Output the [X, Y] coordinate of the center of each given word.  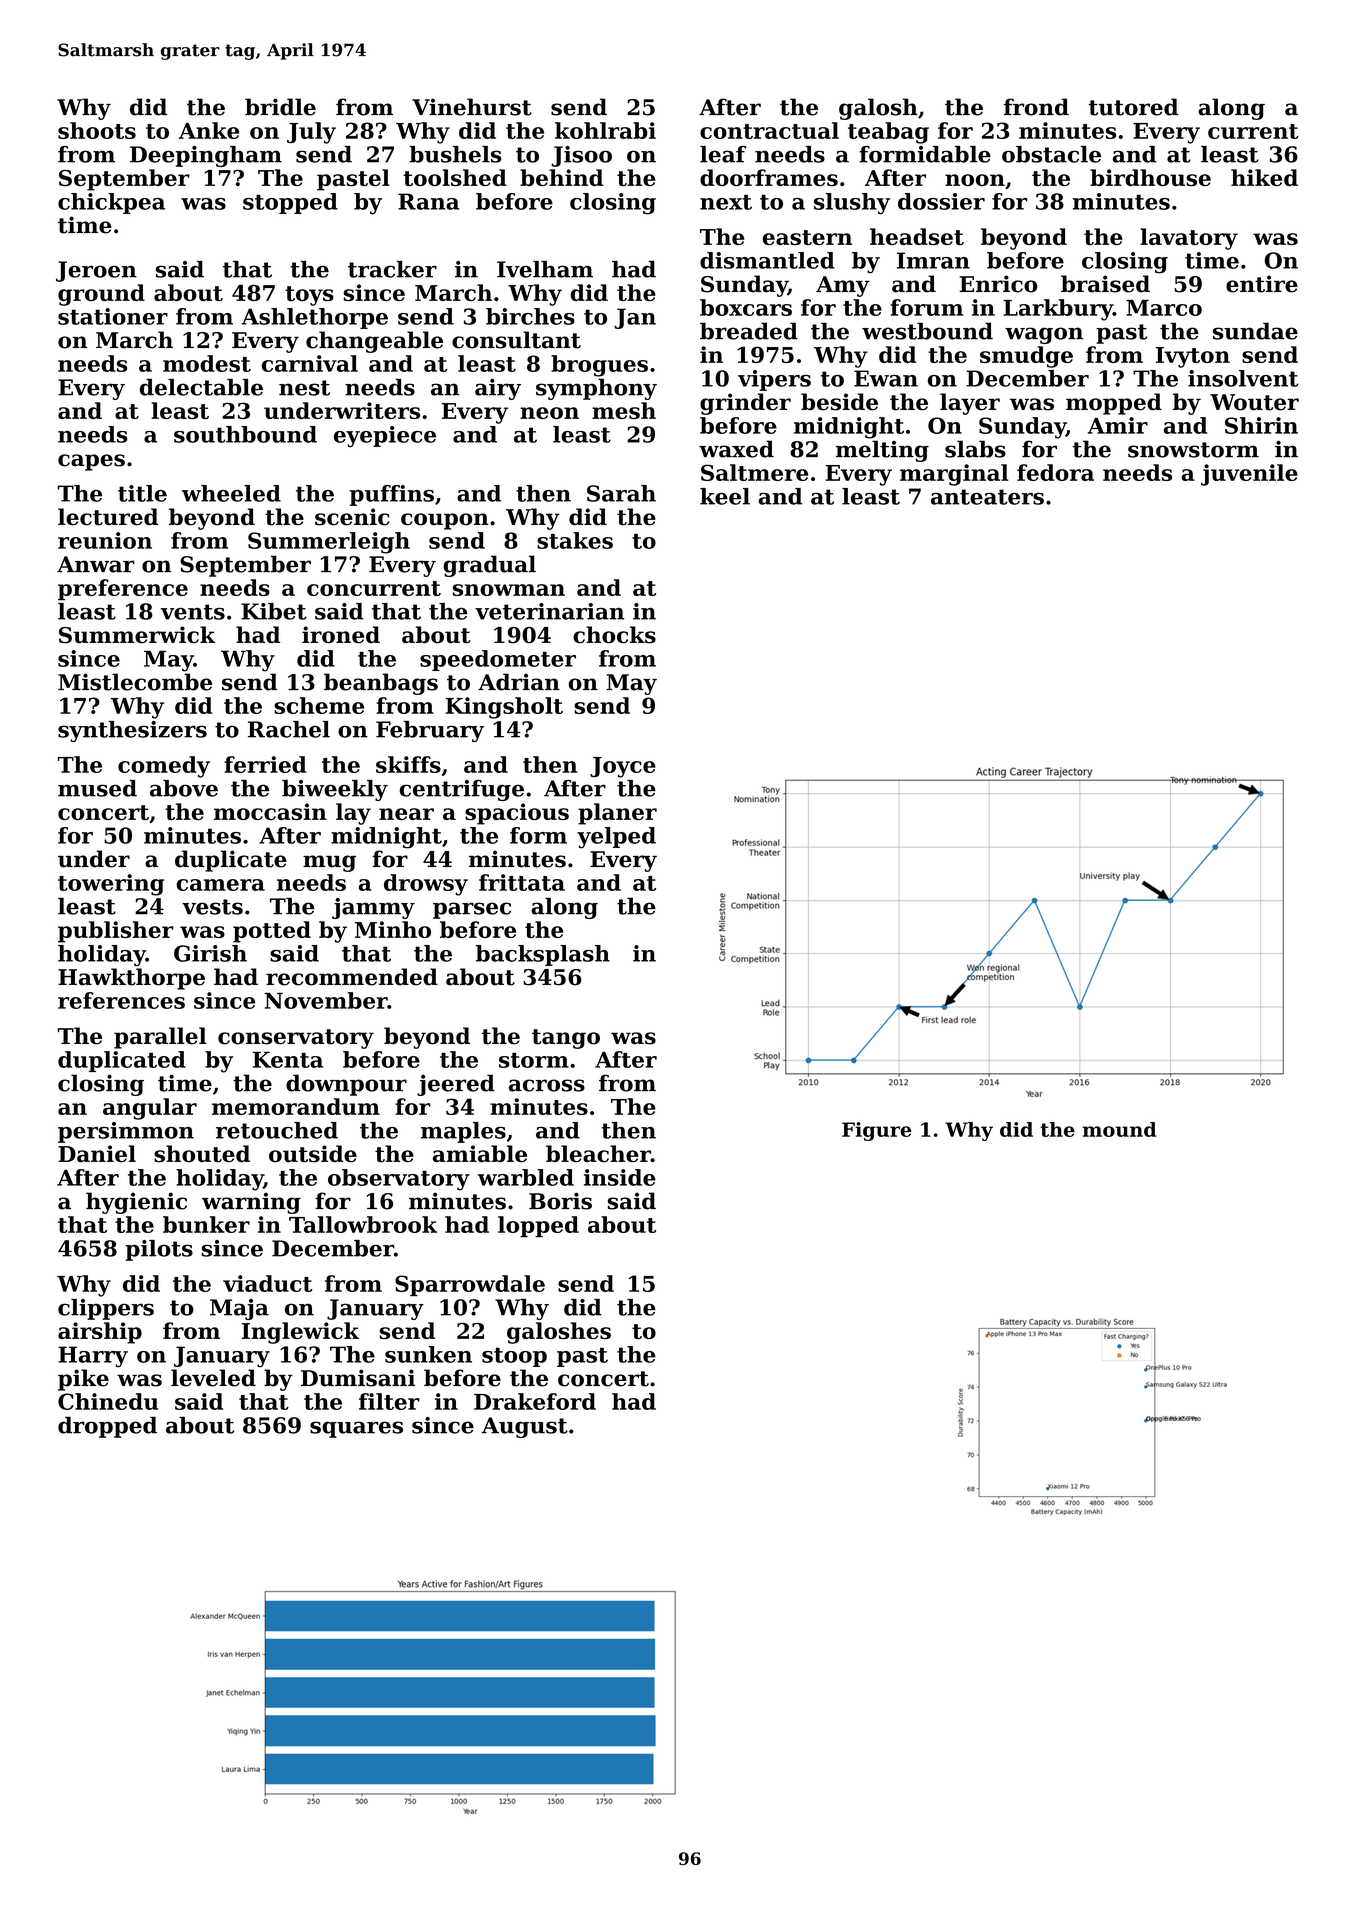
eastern [807, 237]
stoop [514, 1357]
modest [207, 363]
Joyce [623, 767]
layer [970, 404]
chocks [614, 635]
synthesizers [132, 731]
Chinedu [108, 1401]
